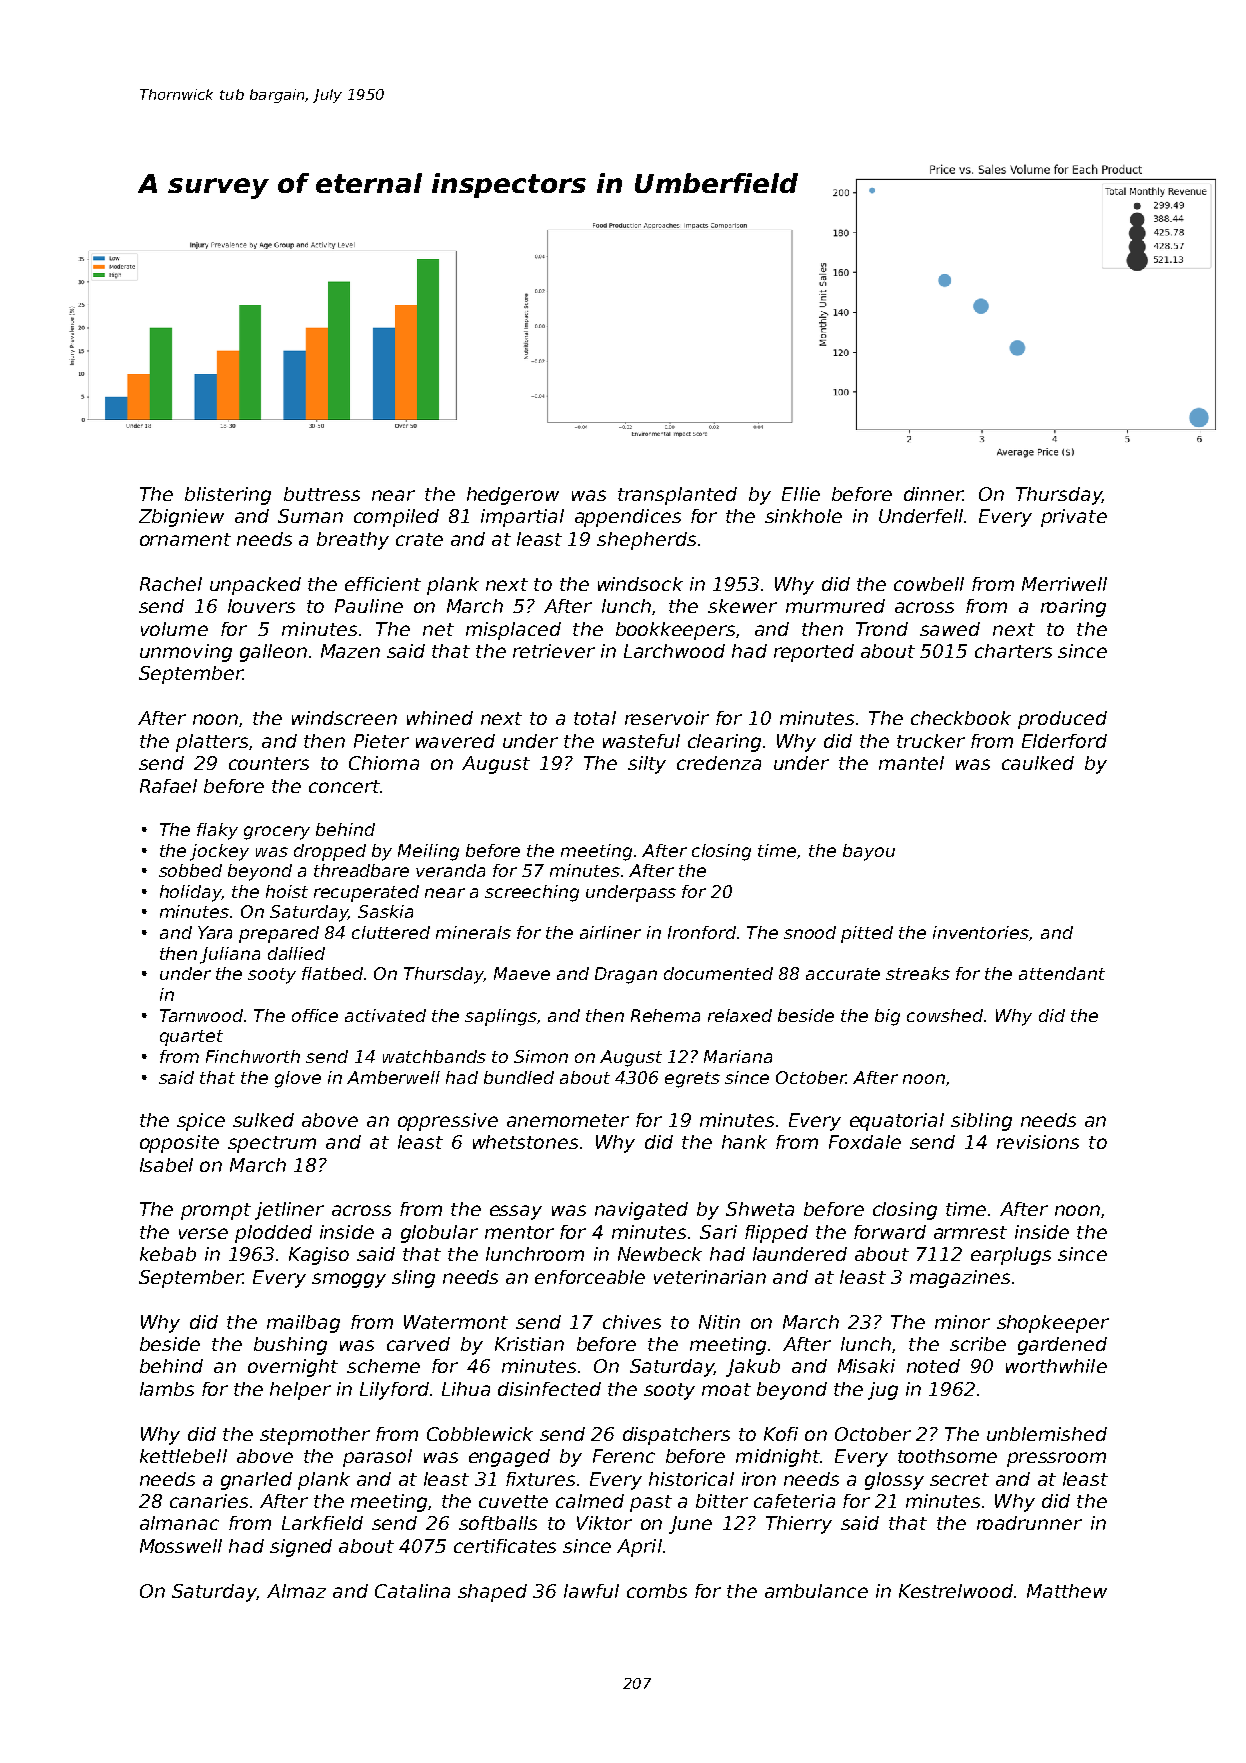  I want to click on veranda, so click(450, 870).
